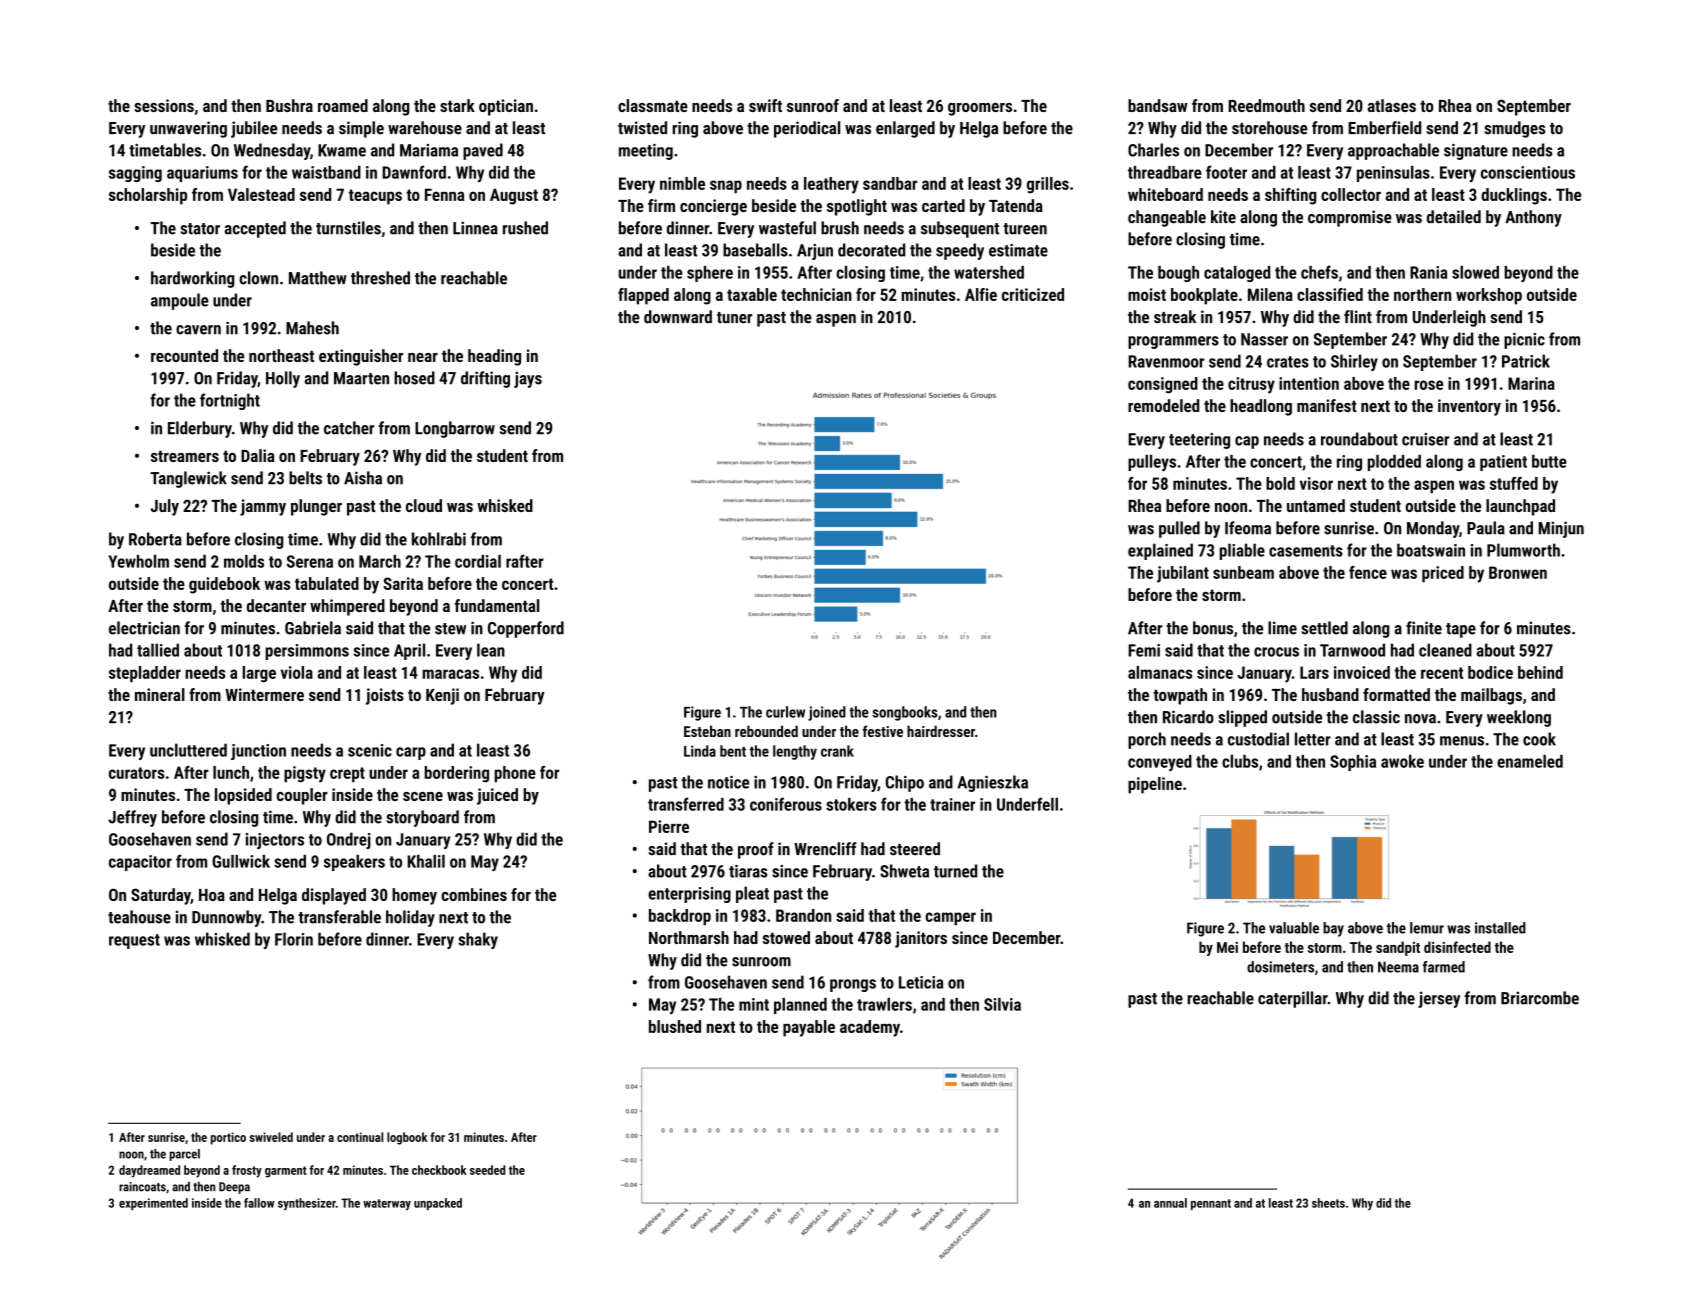  I want to click on sessions, so click(164, 105).
